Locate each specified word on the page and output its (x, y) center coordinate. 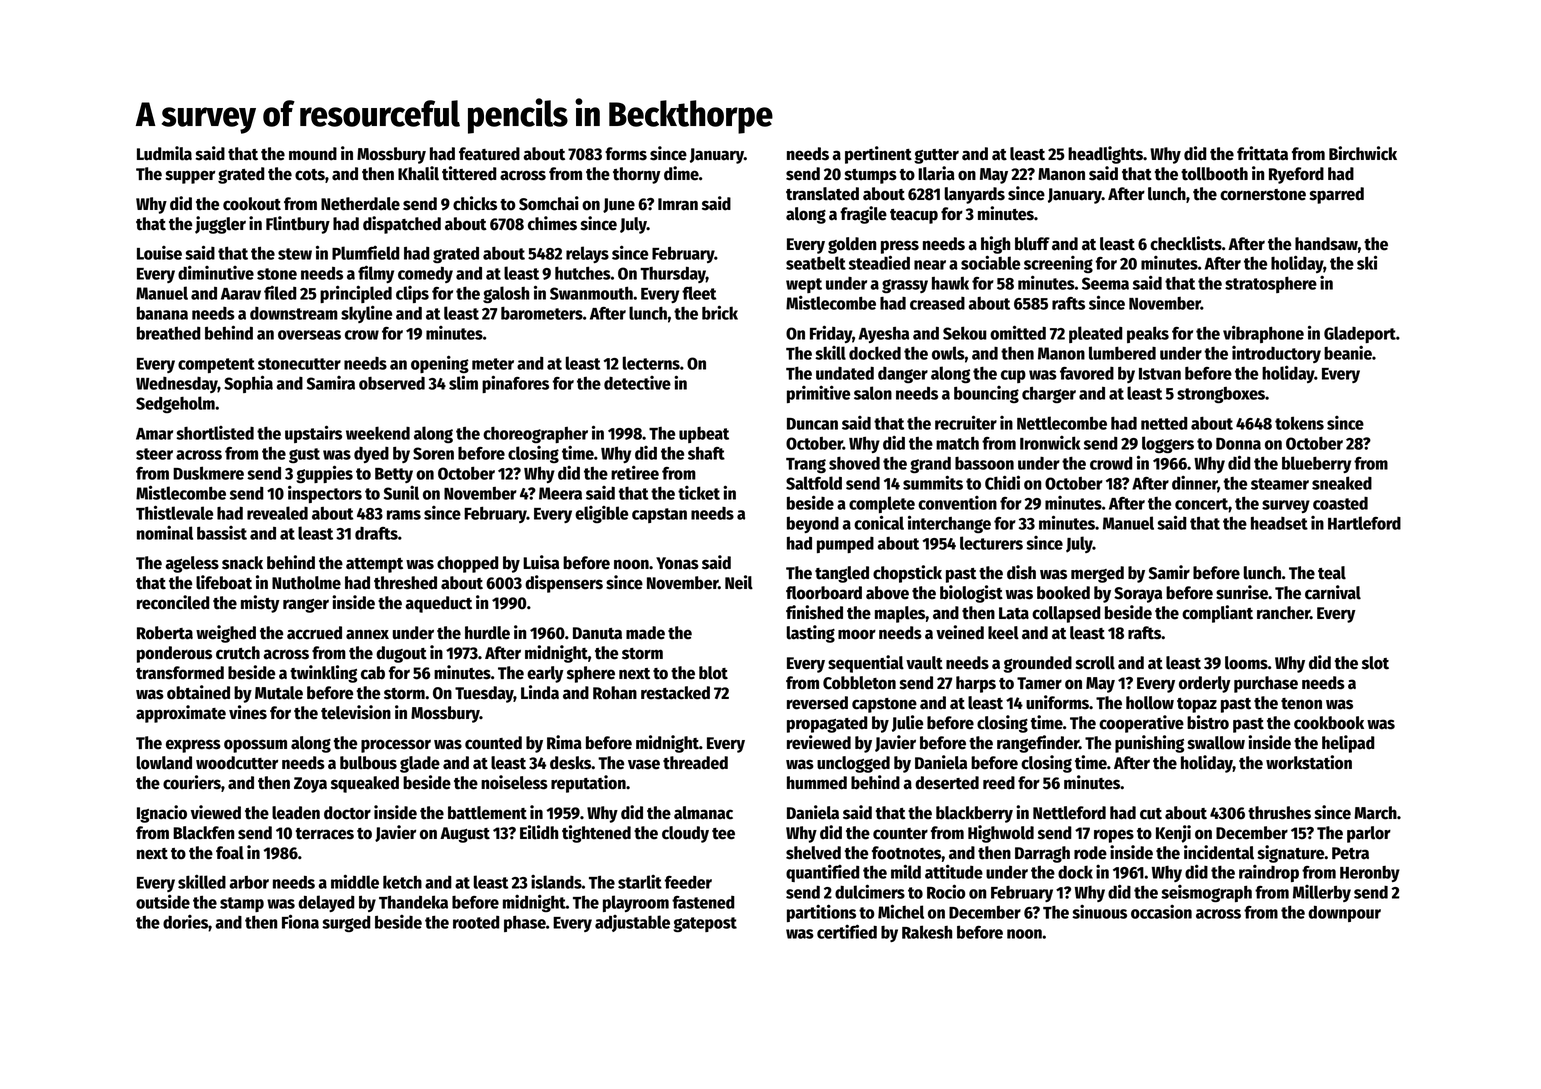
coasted (1340, 503)
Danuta (597, 633)
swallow (1216, 743)
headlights (1105, 155)
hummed (817, 783)
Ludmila (164, 153)
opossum (255, 746)
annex (367, 634)
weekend (378, 433)
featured (489, 154)
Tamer (1039, 683)
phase (525, 923)
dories (185, 922)
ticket (699, 493)
